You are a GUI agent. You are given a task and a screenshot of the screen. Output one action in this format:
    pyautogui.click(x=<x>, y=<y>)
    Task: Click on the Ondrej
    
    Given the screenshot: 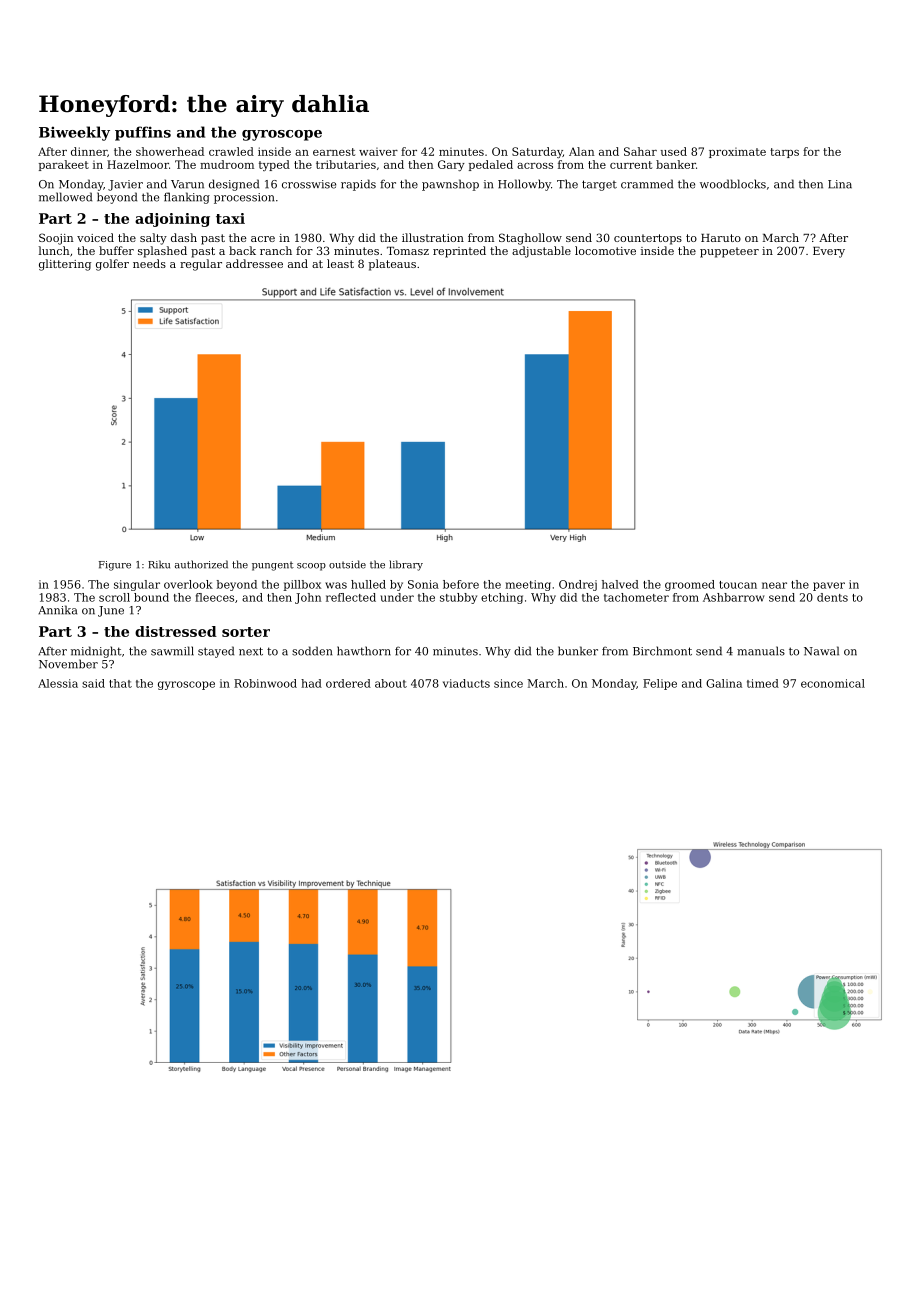 What is the action you would take?
    pyautogui.click(x=578, y=585)
